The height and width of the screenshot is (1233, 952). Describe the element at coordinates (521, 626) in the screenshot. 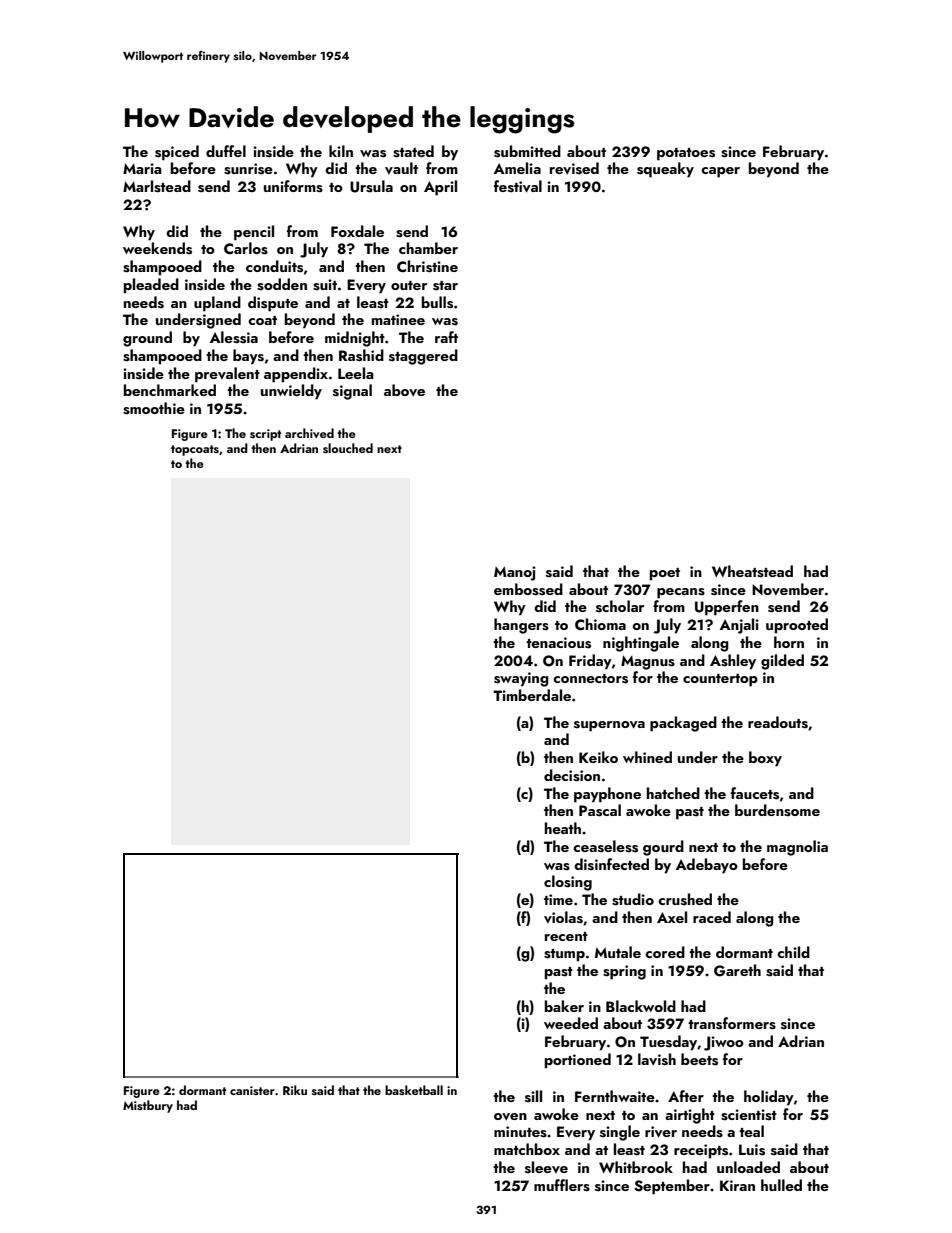

I see `hangers` at that location.
